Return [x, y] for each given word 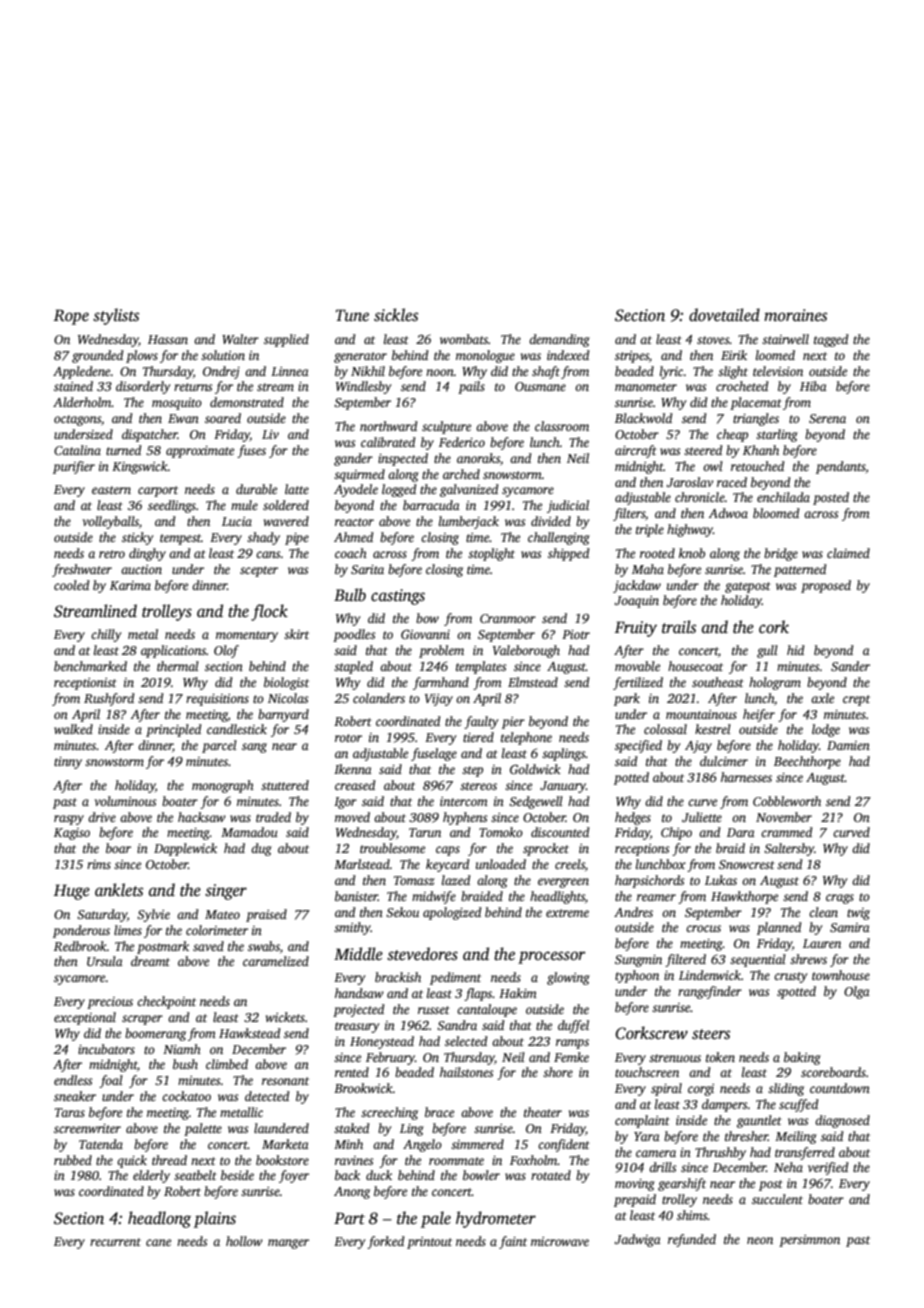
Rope [71, 317]
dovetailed [724, 315]
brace [439, 1112]
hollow [244, 1241]
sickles [396, 315]
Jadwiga [637, 1240]
